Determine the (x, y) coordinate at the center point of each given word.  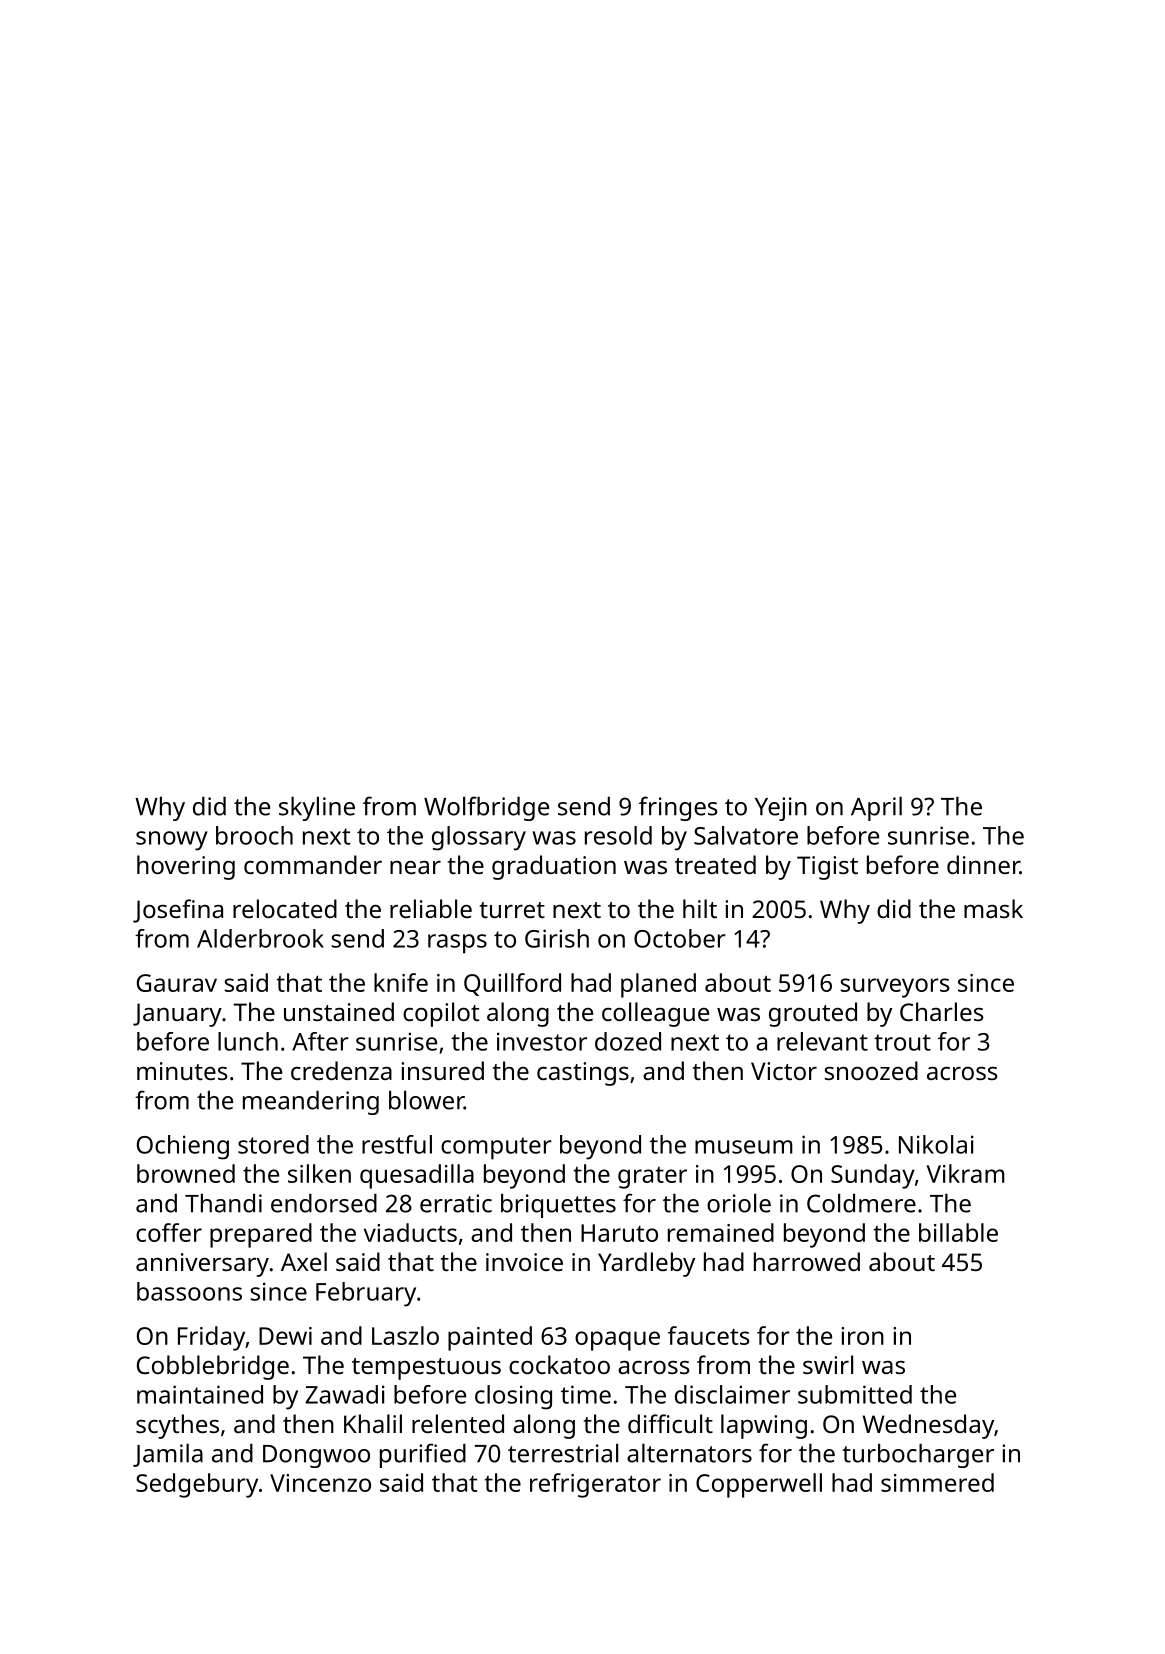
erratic (456, 1203)
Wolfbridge (486, 808)
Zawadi (345, 1394)
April (876, 809)
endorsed (324, 1203)
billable (958, 1232)
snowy (172, 841)
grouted (813, 1014)
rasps (457, 944)
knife (401, 982)
